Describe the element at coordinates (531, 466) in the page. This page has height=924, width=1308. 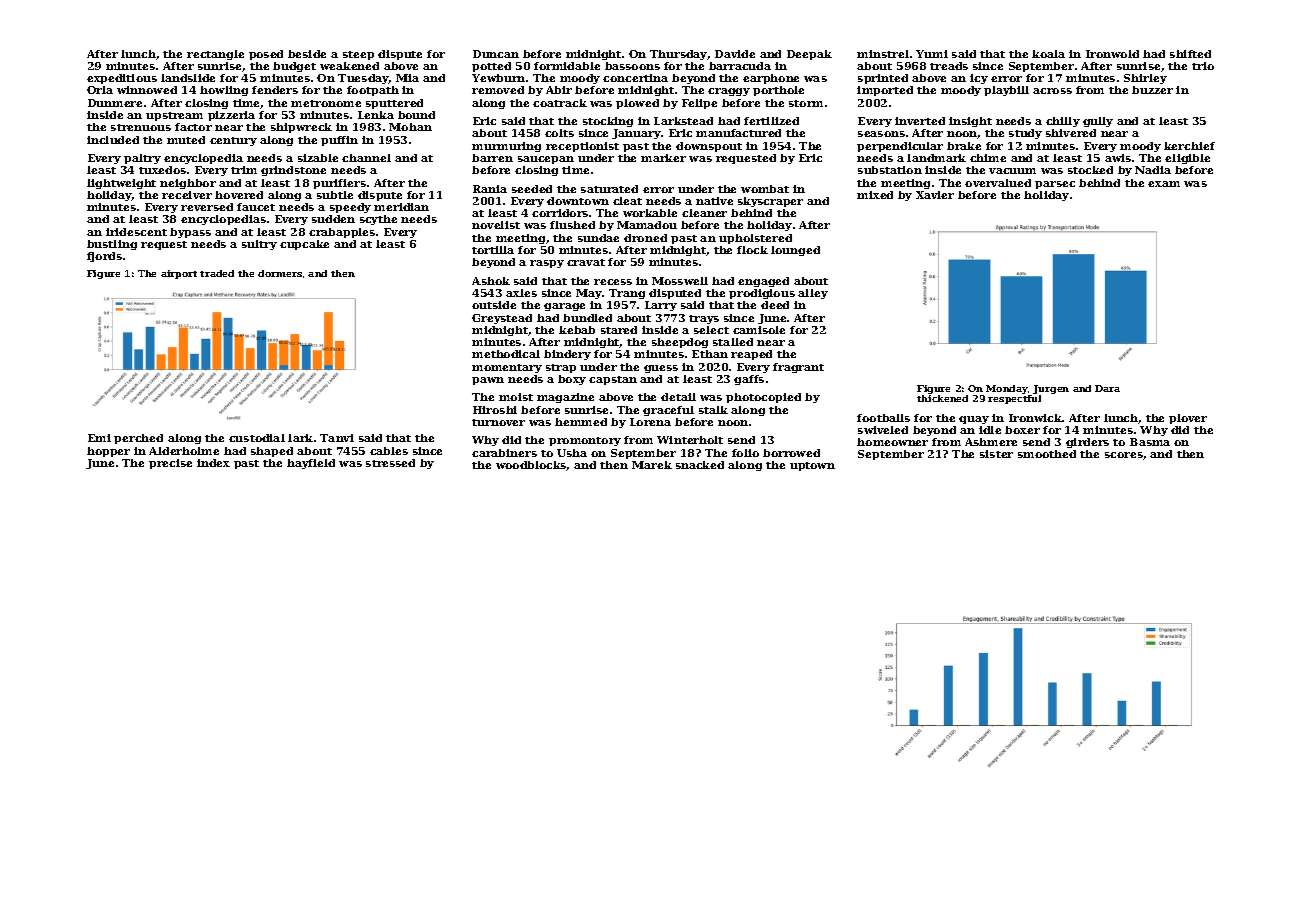
I see `woodblocks` at that location.
